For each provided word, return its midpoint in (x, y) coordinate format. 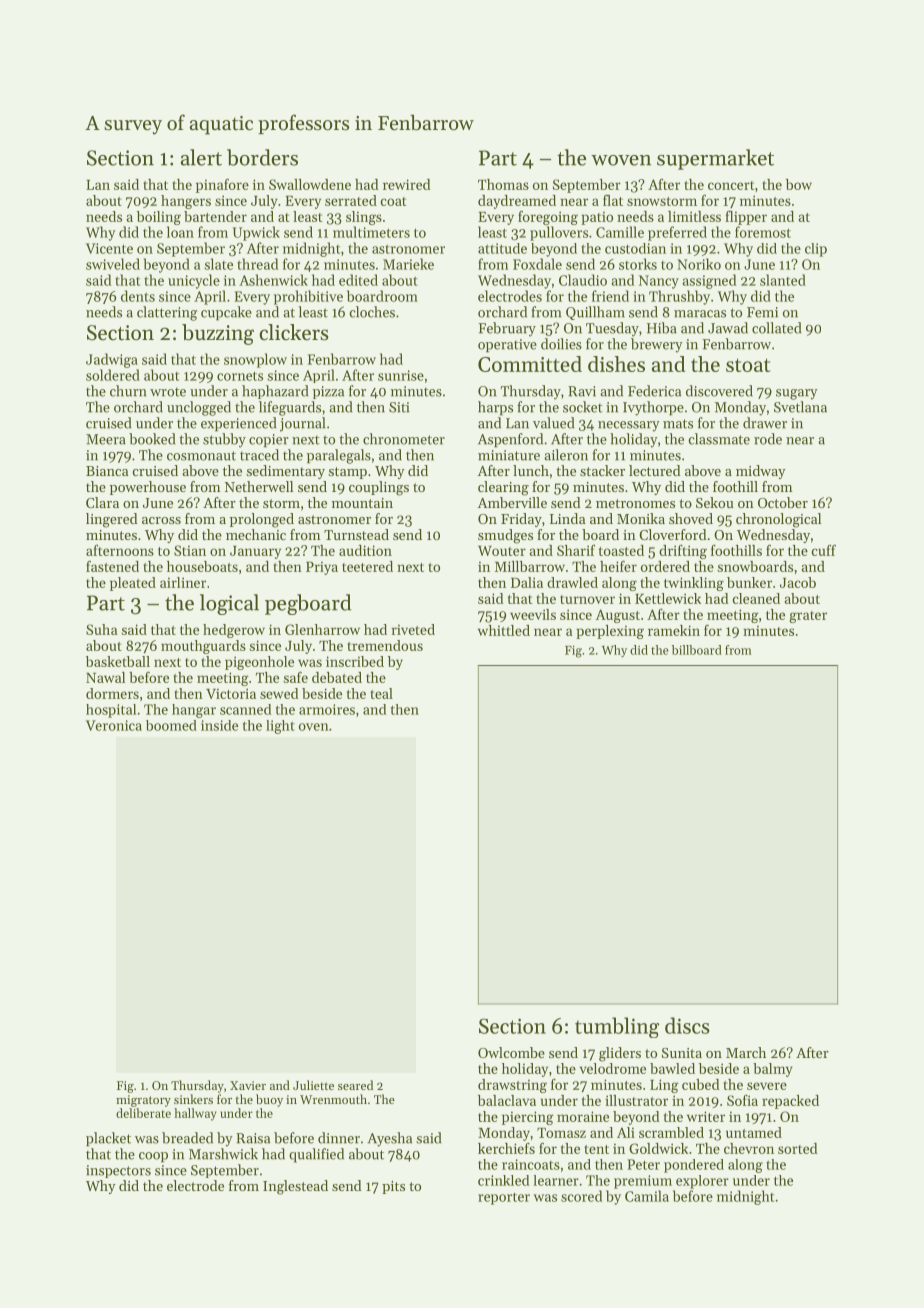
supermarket (715, 159)
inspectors (118, 1171)
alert (201, 157)
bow (799, 184)
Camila (647, 1196)
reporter (504, 1198)
